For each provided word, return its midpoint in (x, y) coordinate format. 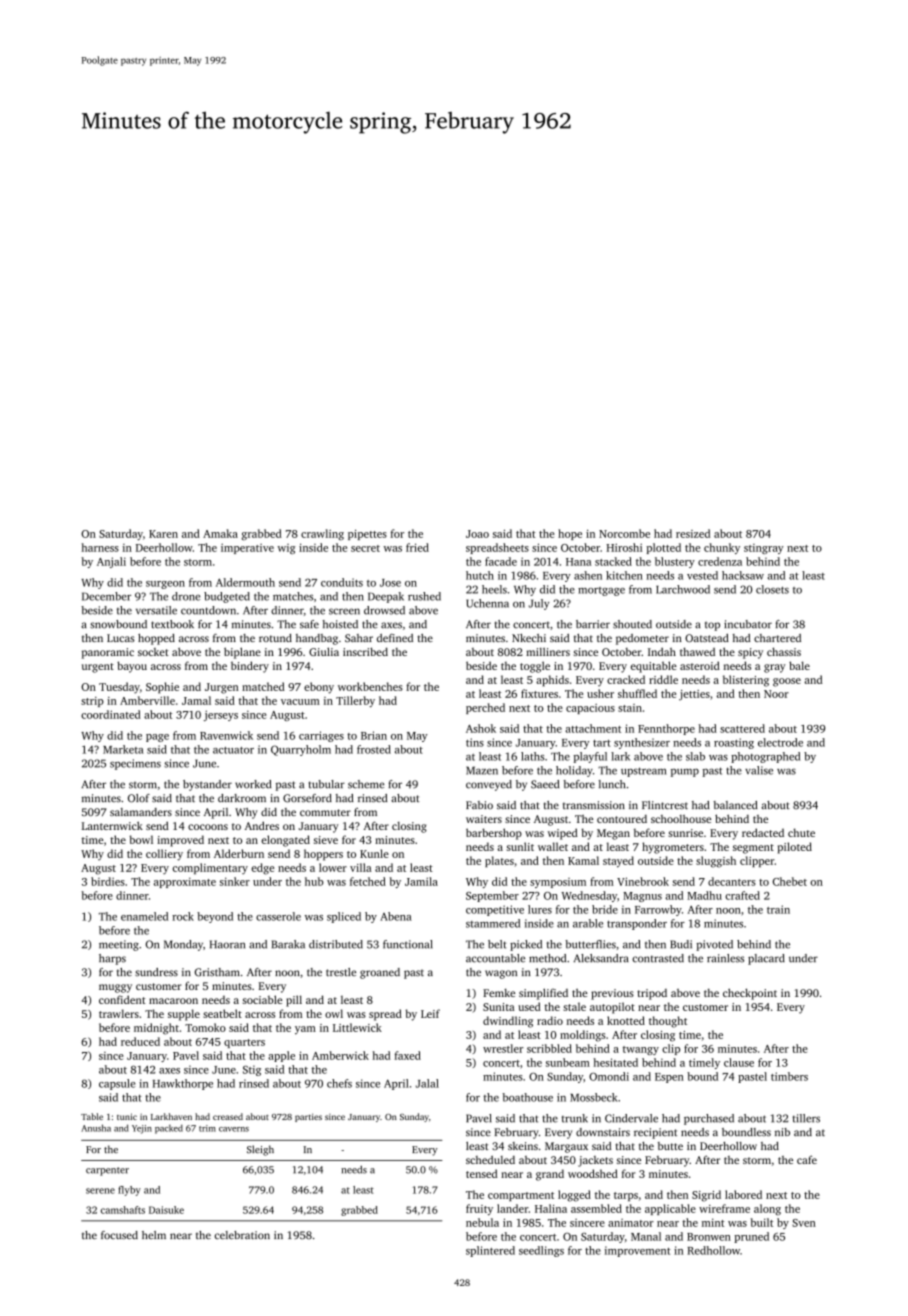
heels (494, 589)
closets (772, 589)
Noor (776, 694)
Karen (163, 534)
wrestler (503, 1048)
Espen (669, 1078)
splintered (490, 1251)
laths (532, 756)
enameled (144, 916)
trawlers (119, 1013)
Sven (804, 1223)
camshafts (123, 1210)
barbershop (494, 834)
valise (759, 770)
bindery (250, 667)
